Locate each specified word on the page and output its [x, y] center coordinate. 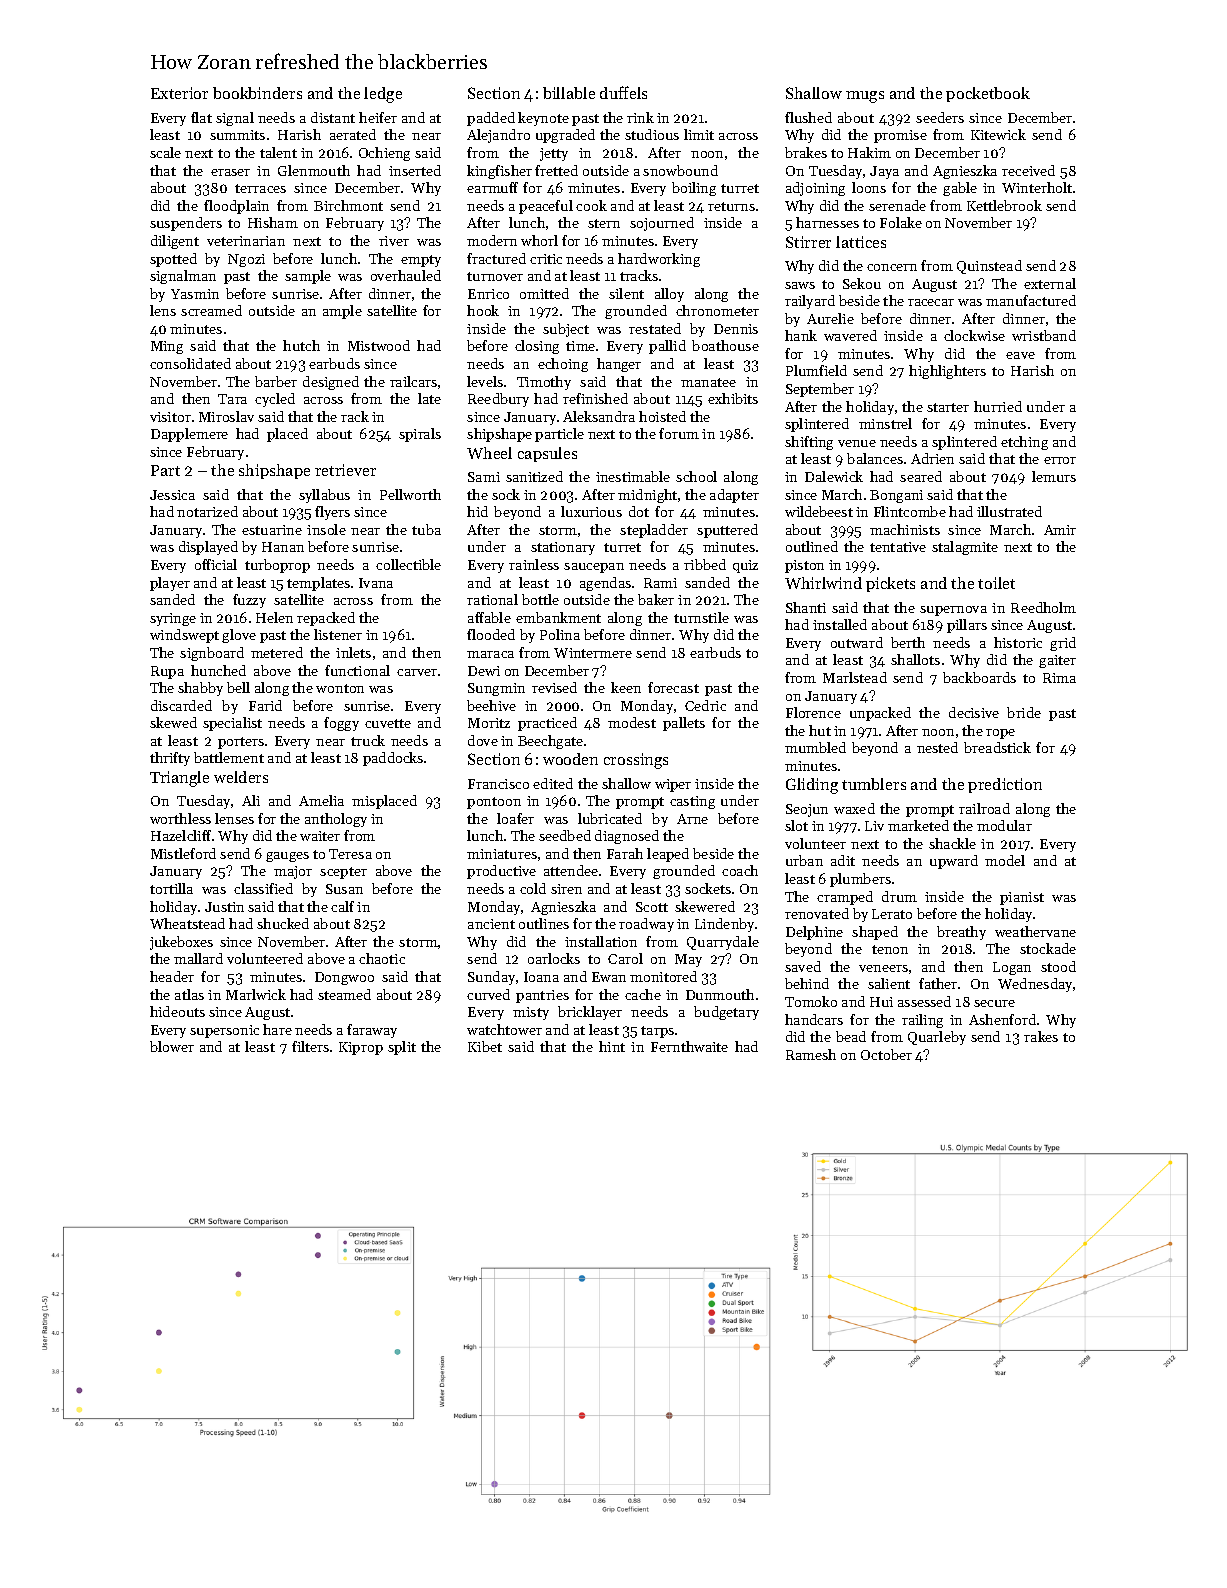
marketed [918, 825]
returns [731, 206]
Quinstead [989, 267]
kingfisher [499, 172]
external [1050, 283]
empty [421, 261]
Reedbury [498, 400]
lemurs [1054, 476]
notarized [207, 511]
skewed [173, 722]
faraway [372, 1031]
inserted [415, 170]
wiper [673, 785]
